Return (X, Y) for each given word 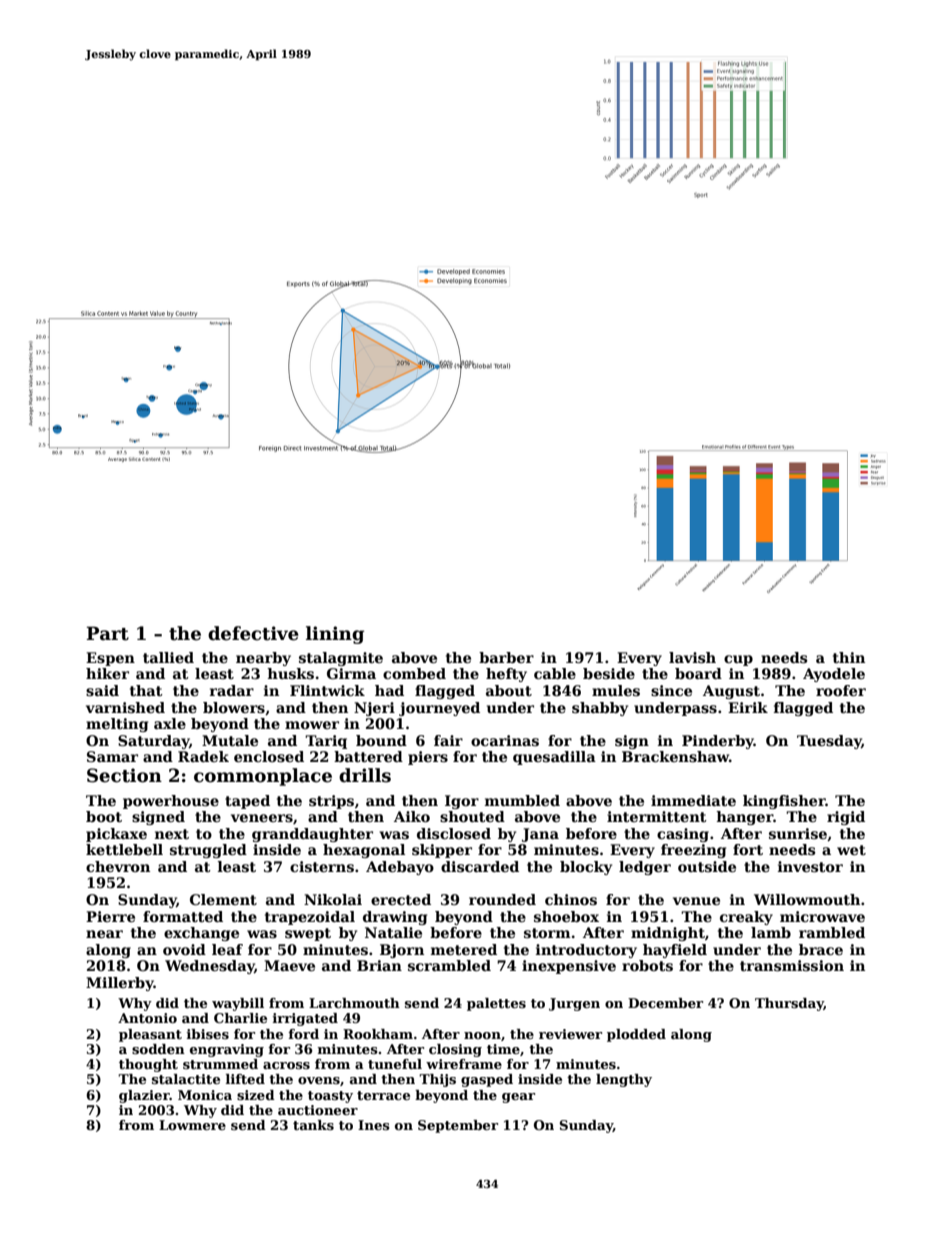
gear (518, 1098)
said (102, 690)
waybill (238, 1004)
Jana (540, 835)
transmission (792, 965)
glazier (144, 1096)
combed (414, 673)
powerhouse (171, 802)
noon (482, 1035)
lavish (692, 657)
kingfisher (784, 802)
